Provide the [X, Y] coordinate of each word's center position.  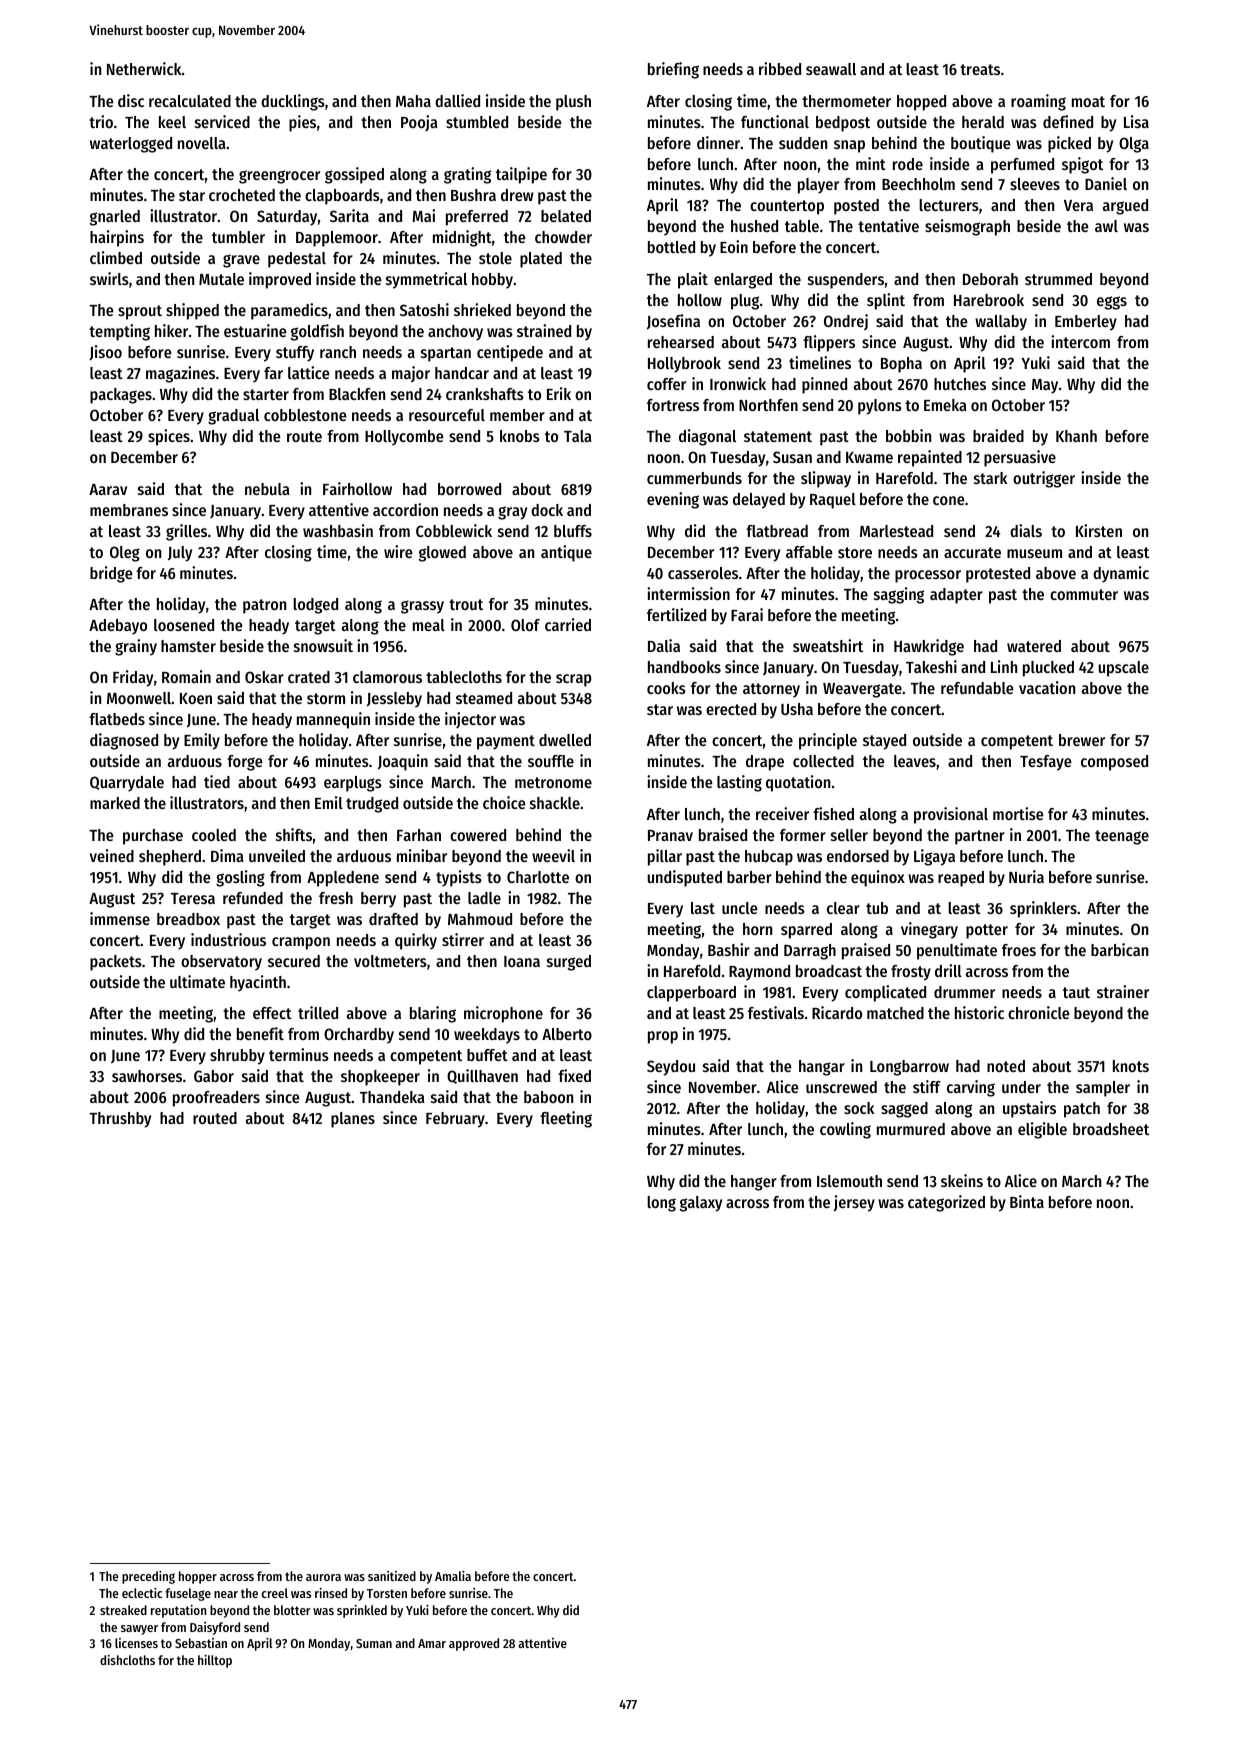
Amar [432, 1643]
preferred [477, 218]
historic [979, 1012]
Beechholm [918, 184]
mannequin [333, 720]
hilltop [215, 1661]
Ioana [522, 961]
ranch [338, 352]
